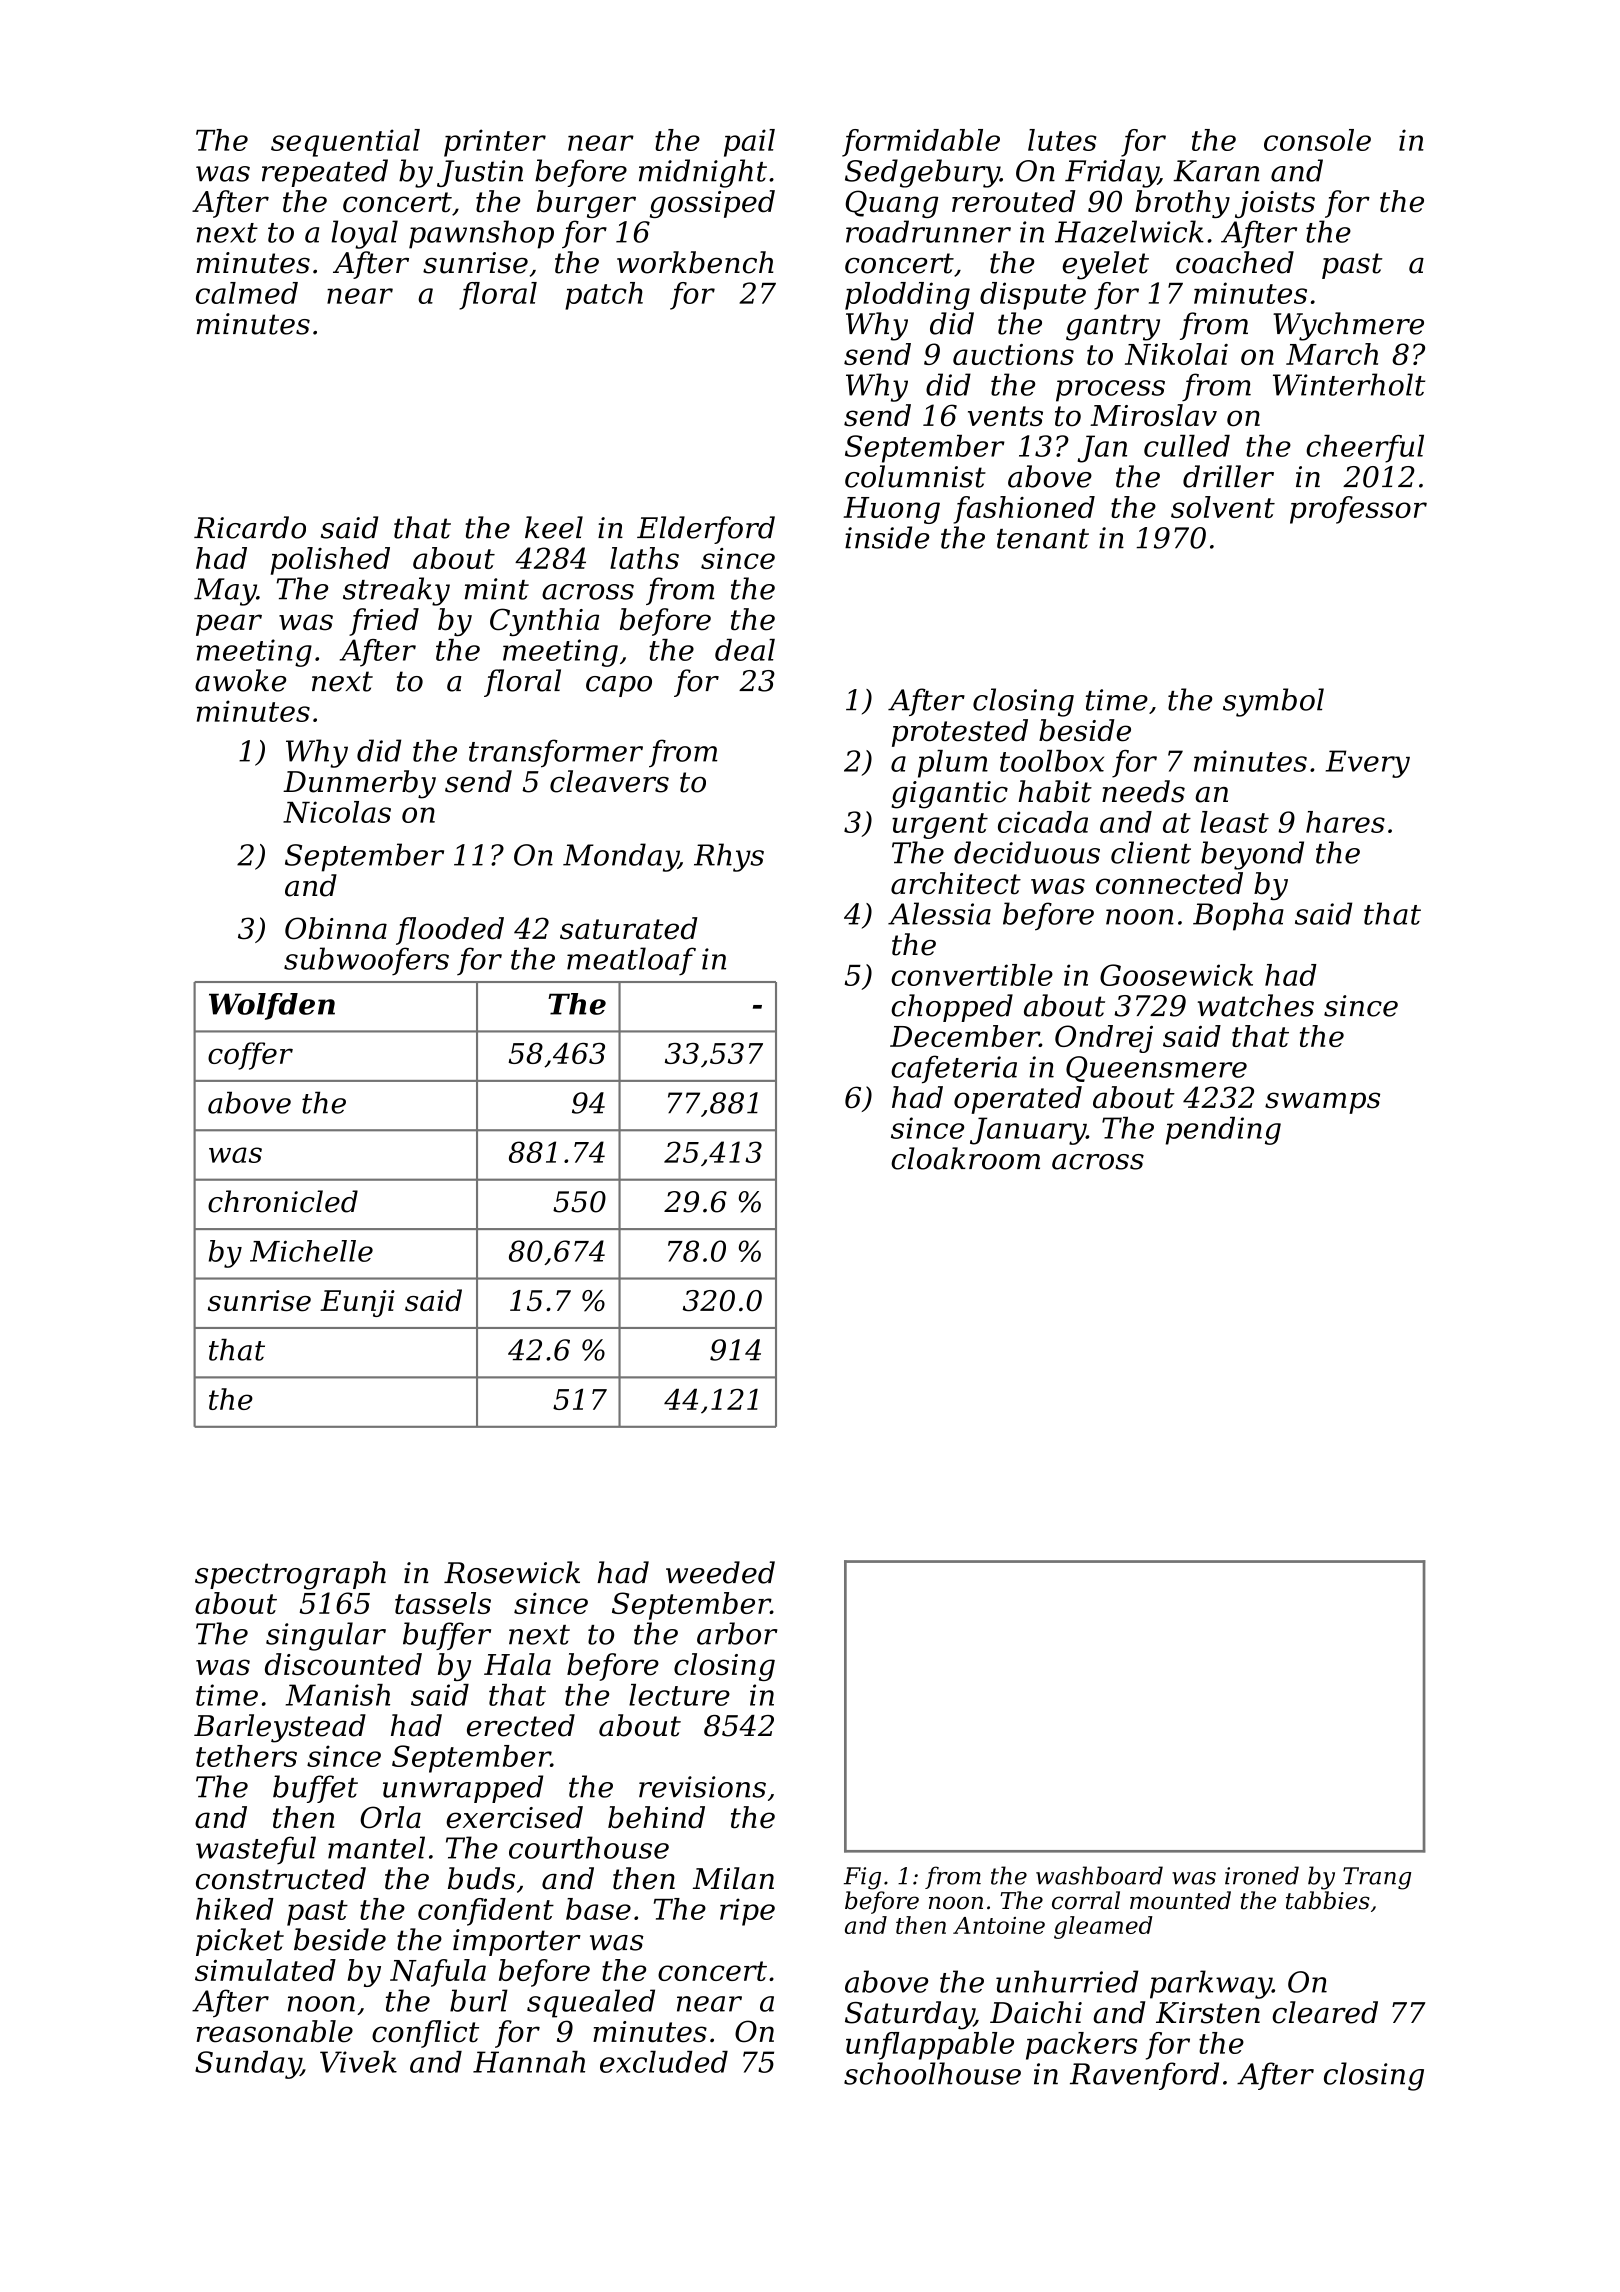 Image resolution: width=1620 pixels, height=2292 pixels. Describe the element at coordinates (1176, 354) in the page. I see `Nikolai` at that location.
